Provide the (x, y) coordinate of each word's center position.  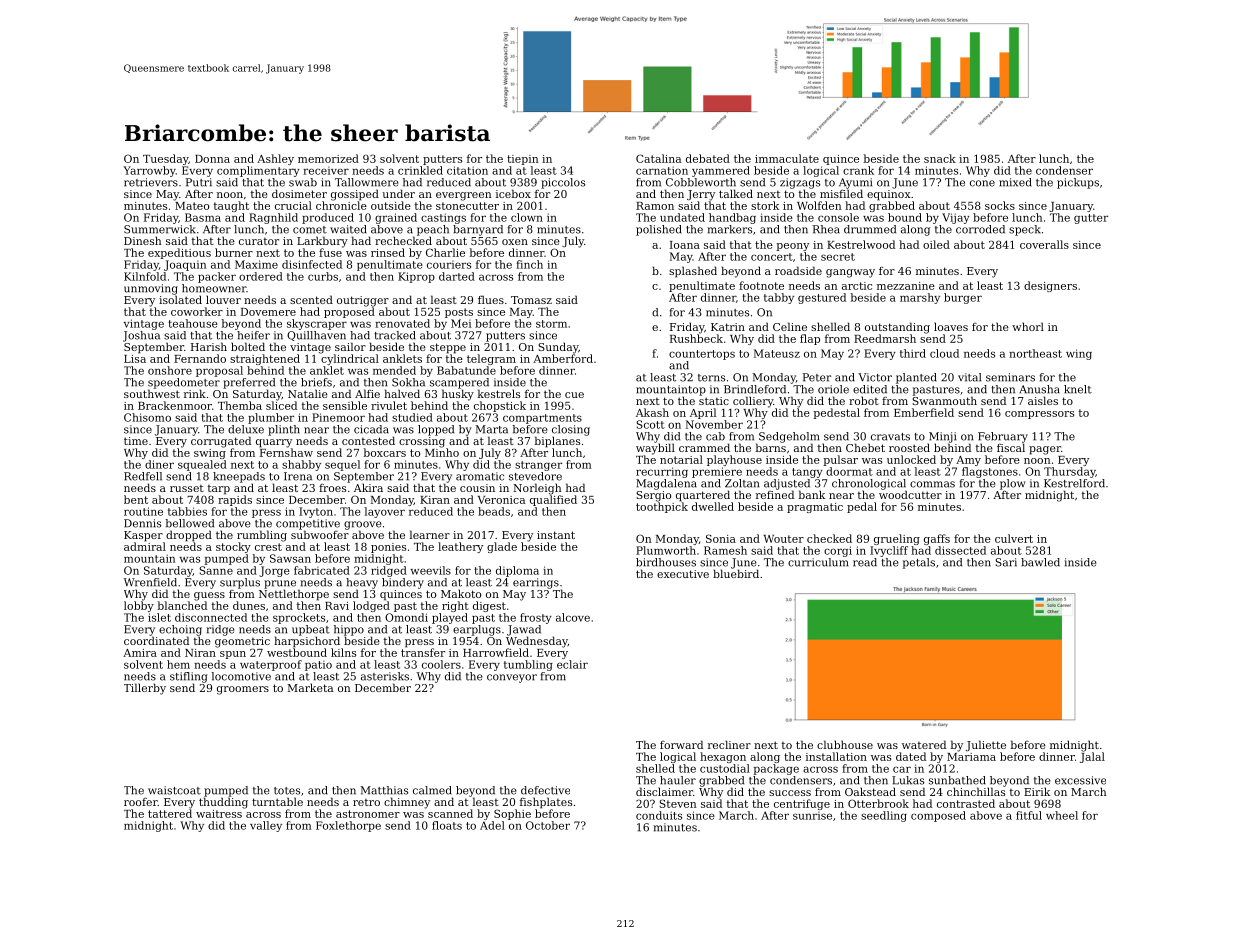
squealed (202, 465)
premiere (717, 472)
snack (940, 158)
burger (963, 298)
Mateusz (777, 353)
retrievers (151, 182)
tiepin (523, 160)
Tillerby (145, 689)
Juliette (986, 745)
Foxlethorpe (348, 826)
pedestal (836, 413)
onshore (170, 370)
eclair (572, 664)
